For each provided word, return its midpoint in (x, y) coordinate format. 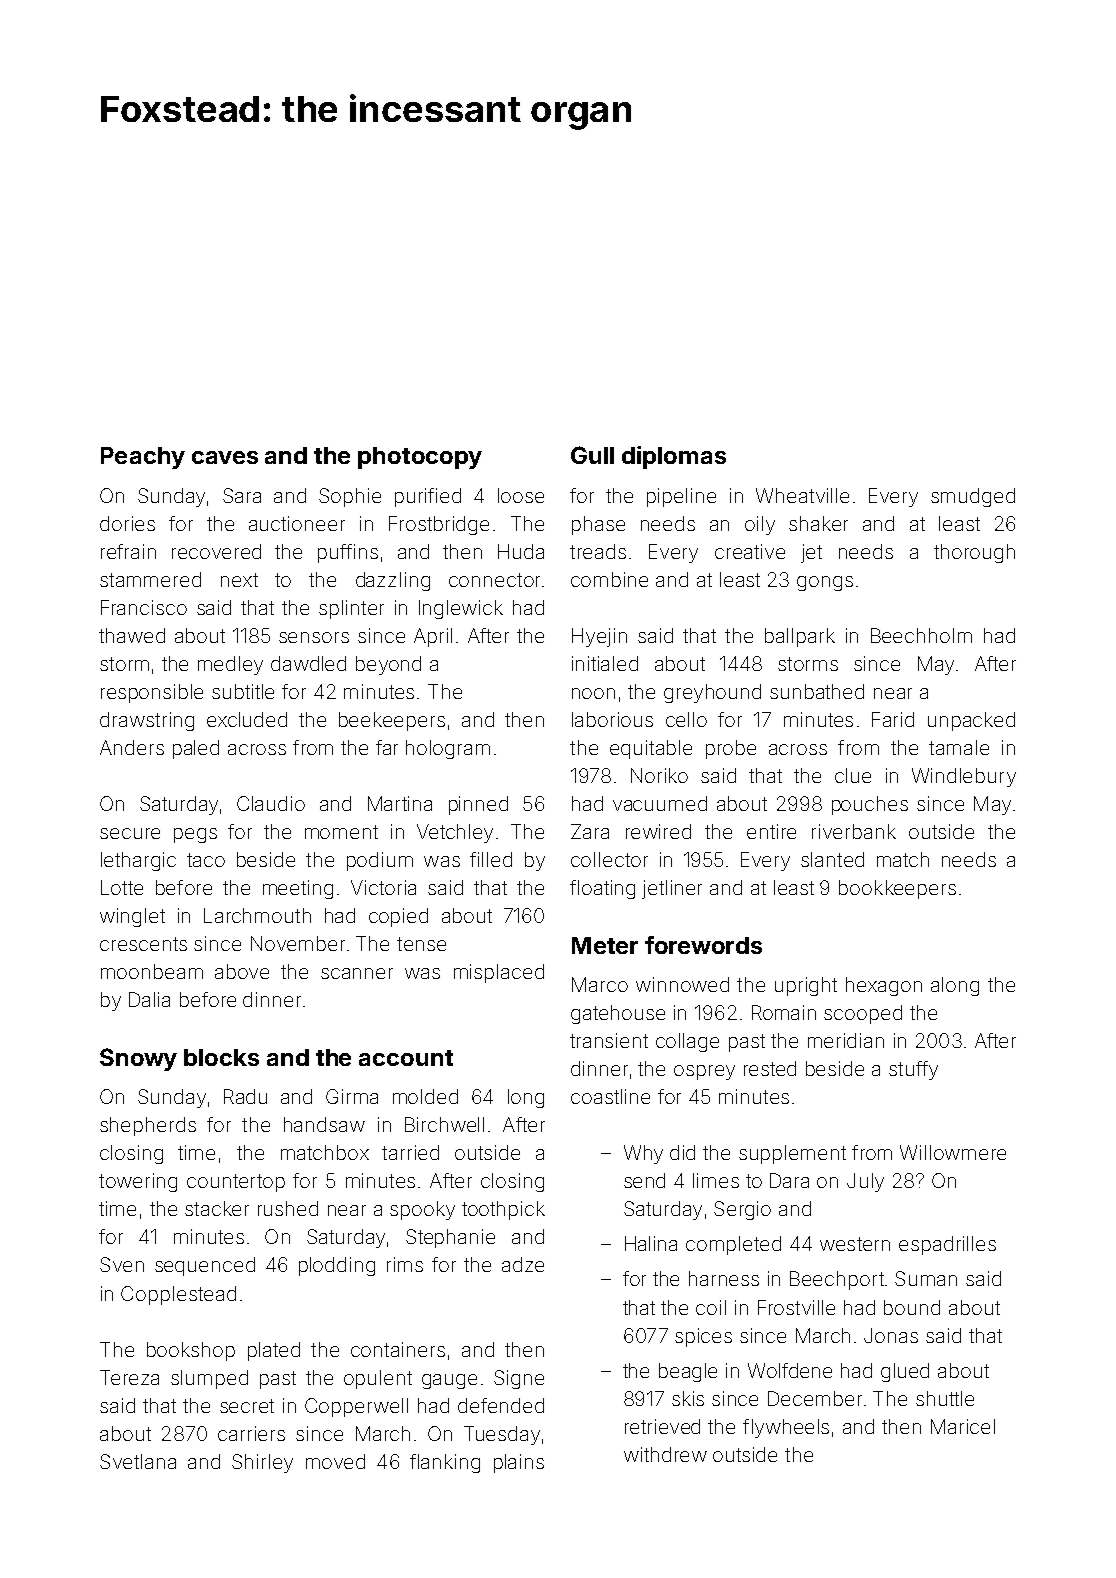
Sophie (350, 497)
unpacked (971, 721)
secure (130, 833)
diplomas (674, 457)
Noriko (659, 775)
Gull (592, 455)
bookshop (191, 1351)
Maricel (963, 1426)
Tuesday (502, 1435)
